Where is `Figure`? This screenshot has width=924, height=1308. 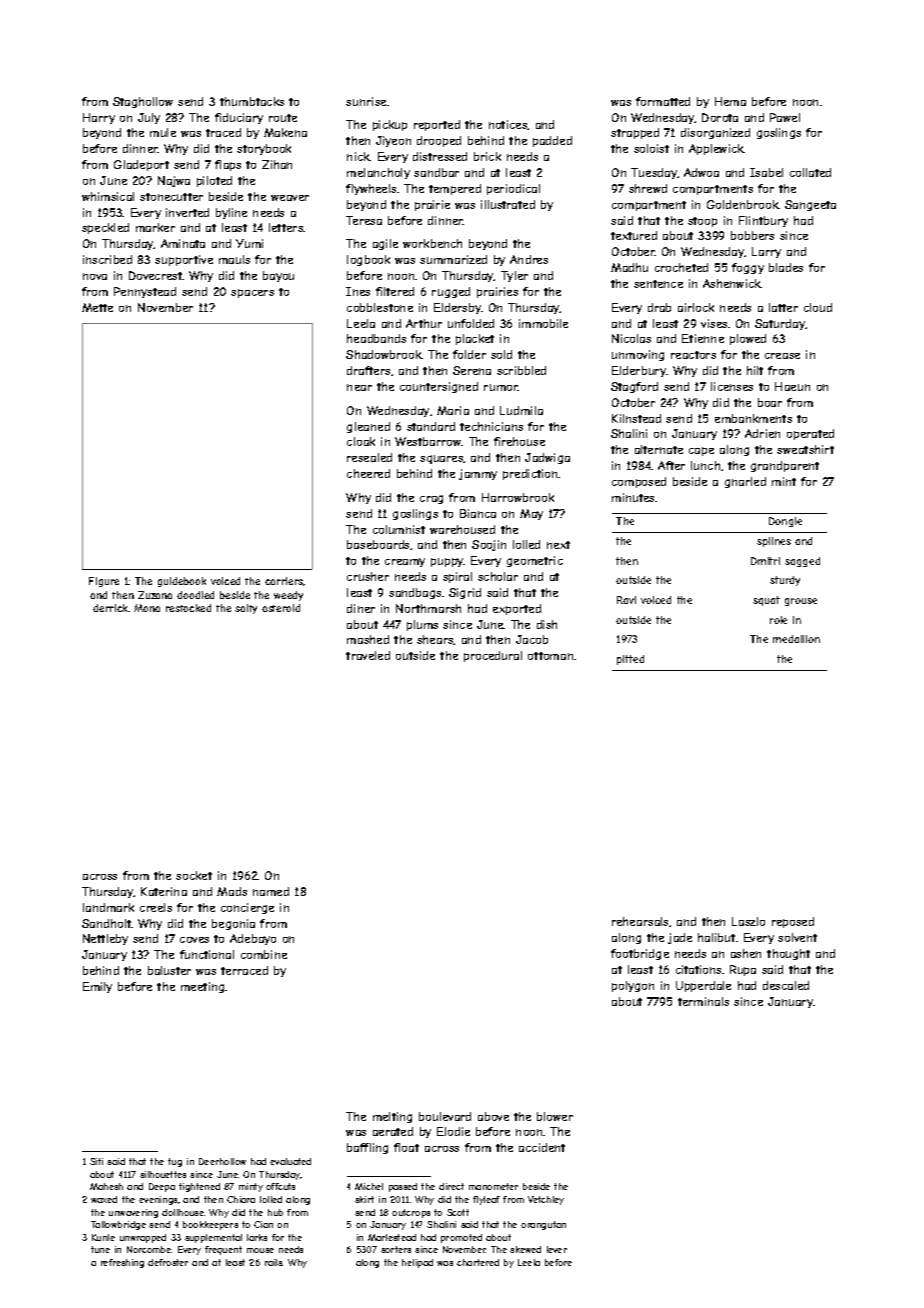 Figure is located at coordinates (104, 582).
